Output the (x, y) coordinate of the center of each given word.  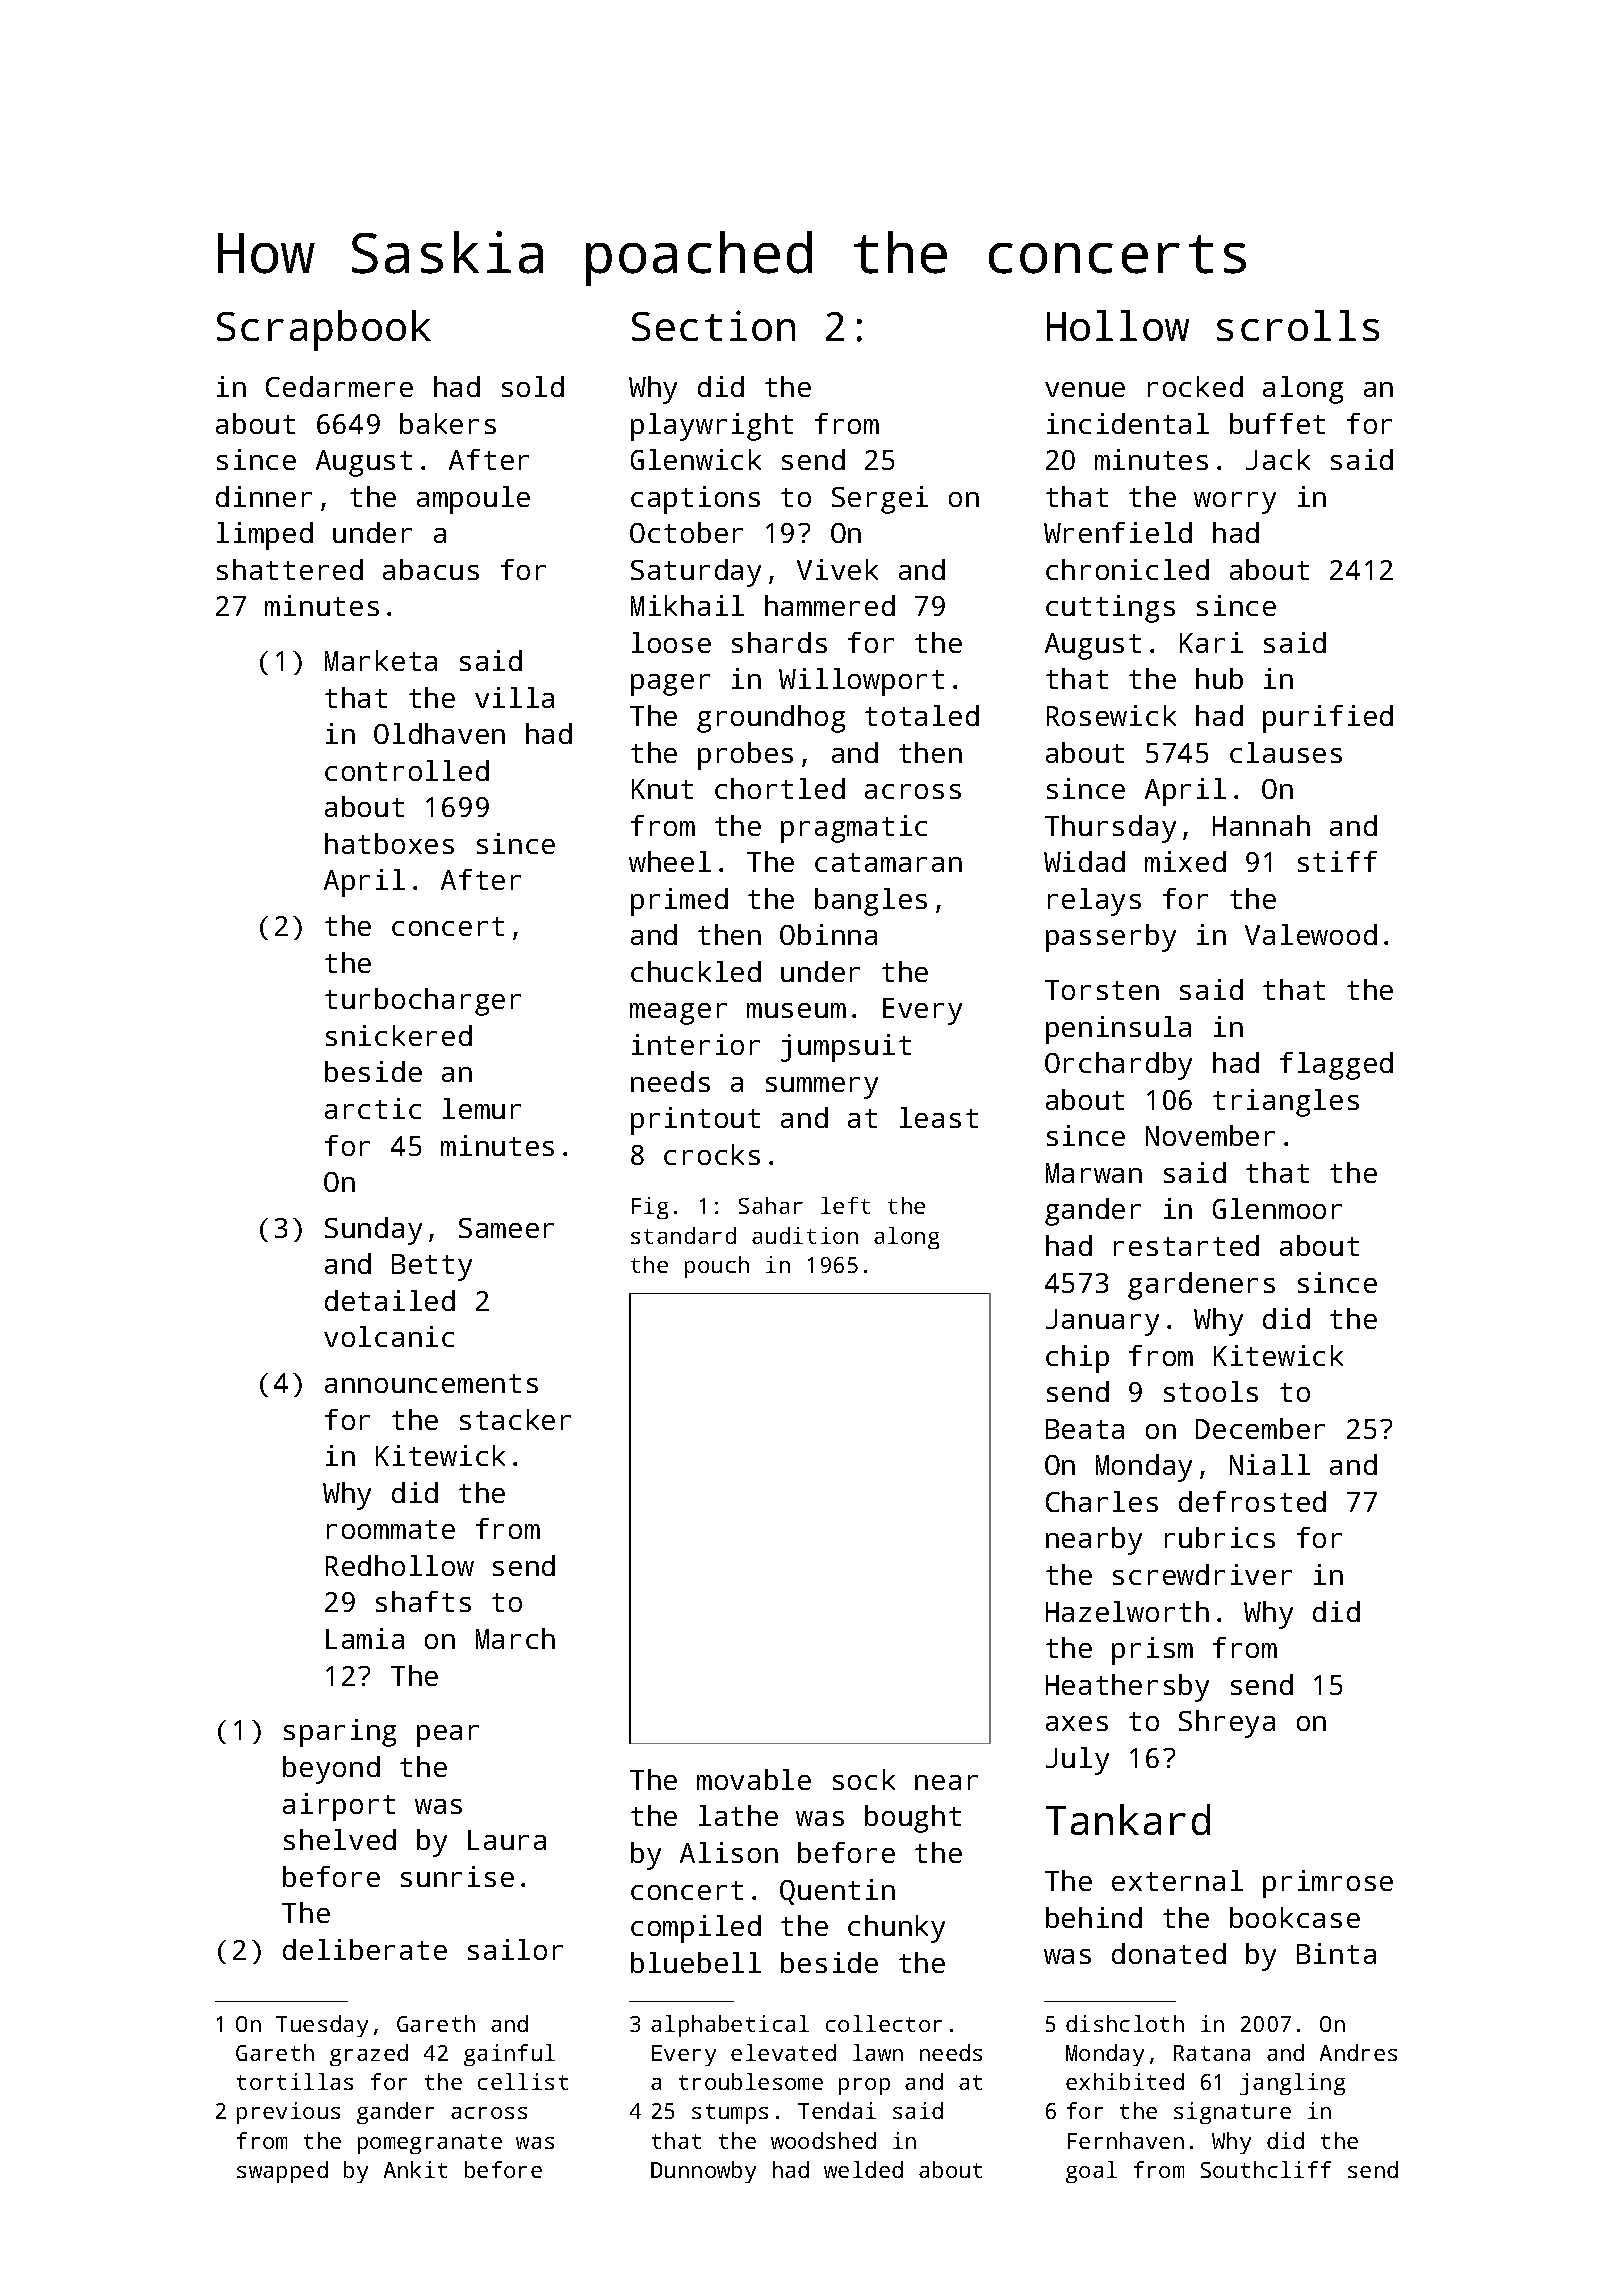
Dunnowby (703, 2172)
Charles (1102, 1501)
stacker (515, 1419)
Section (713, 325)
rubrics (1220, 1537)
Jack (1278, 459)
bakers (448, 423)
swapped (282, 2172)
